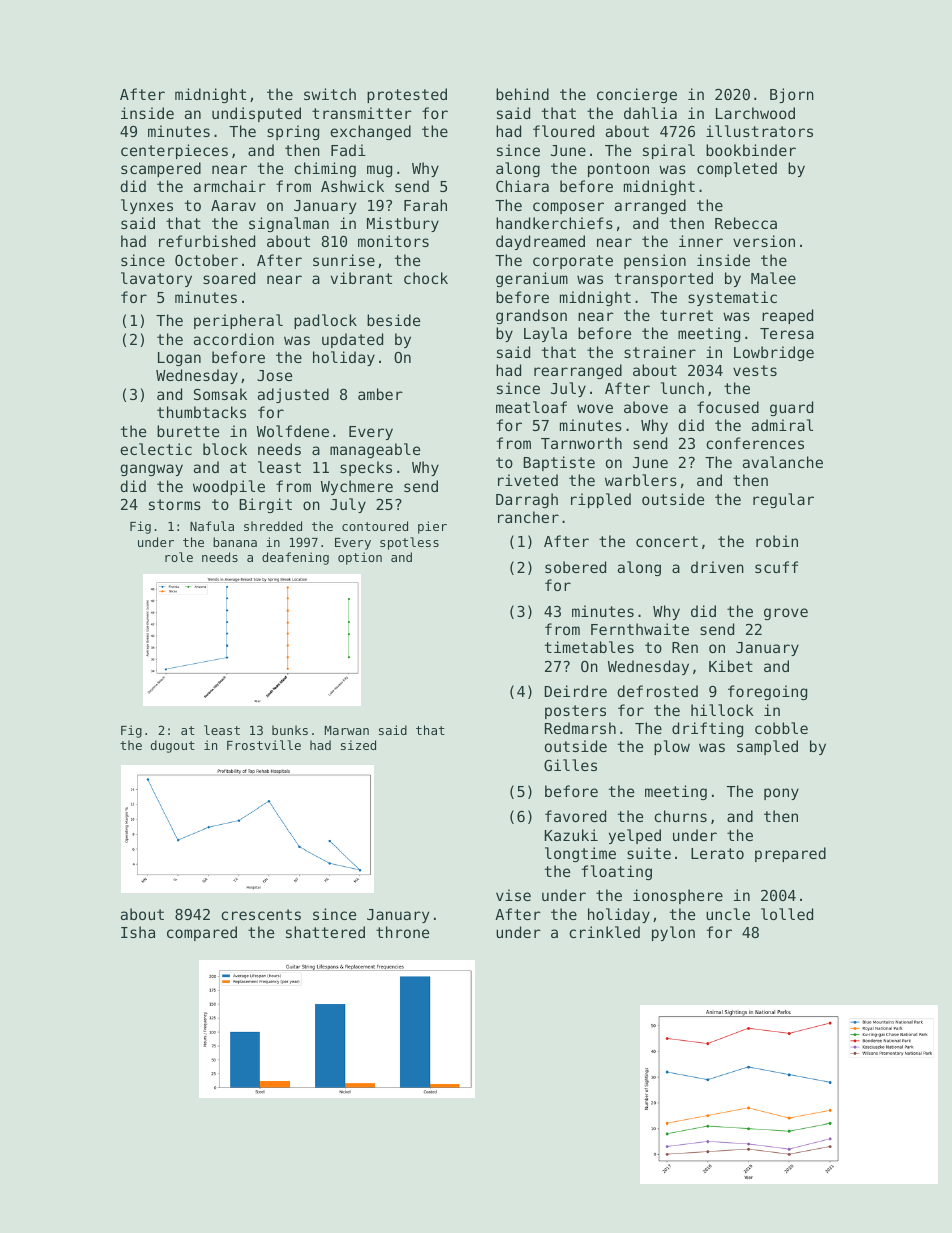  I want to click on compared, so click(202, 933).
